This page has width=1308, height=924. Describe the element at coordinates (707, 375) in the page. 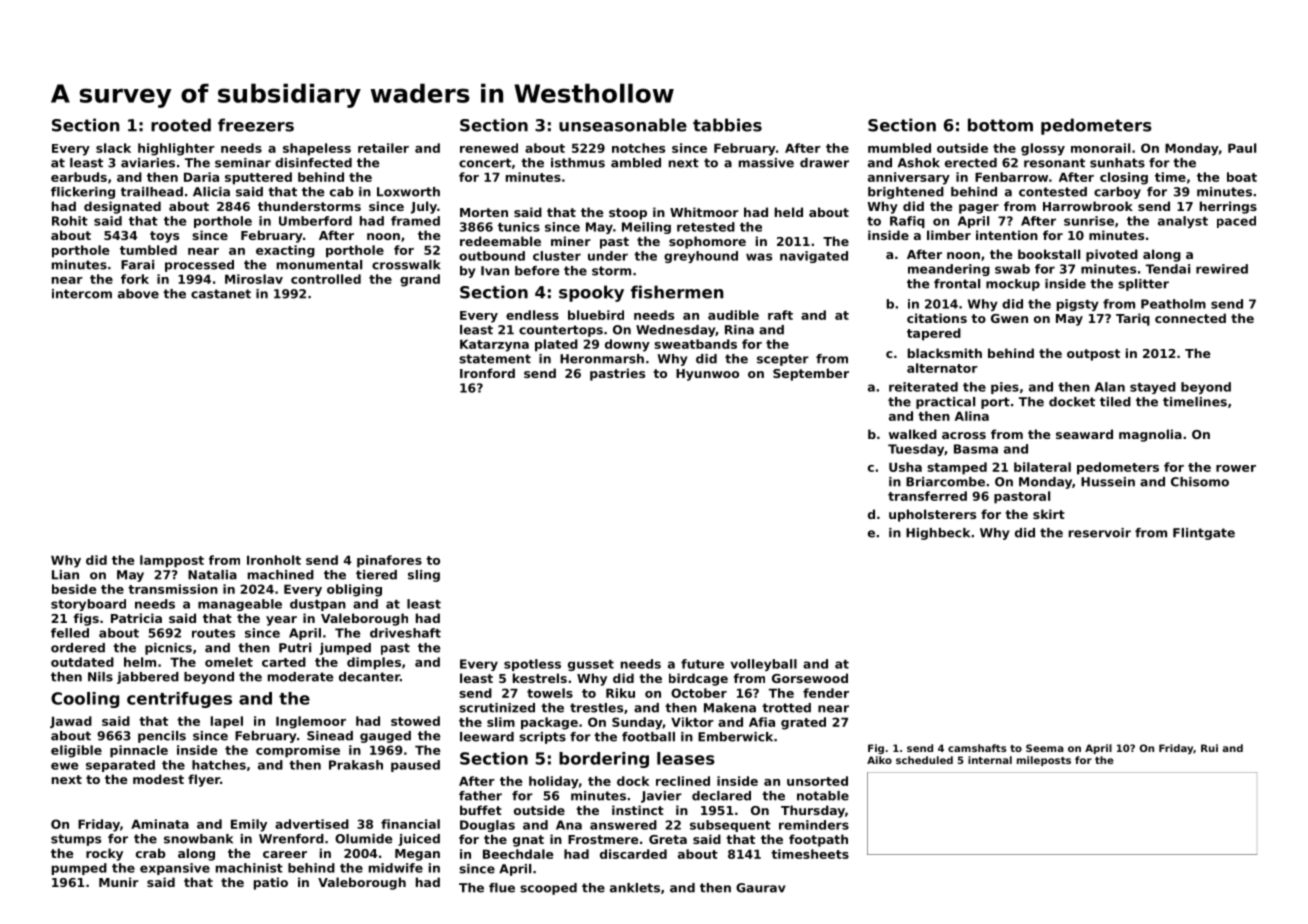

I see `Hyunwoo` at that location.
